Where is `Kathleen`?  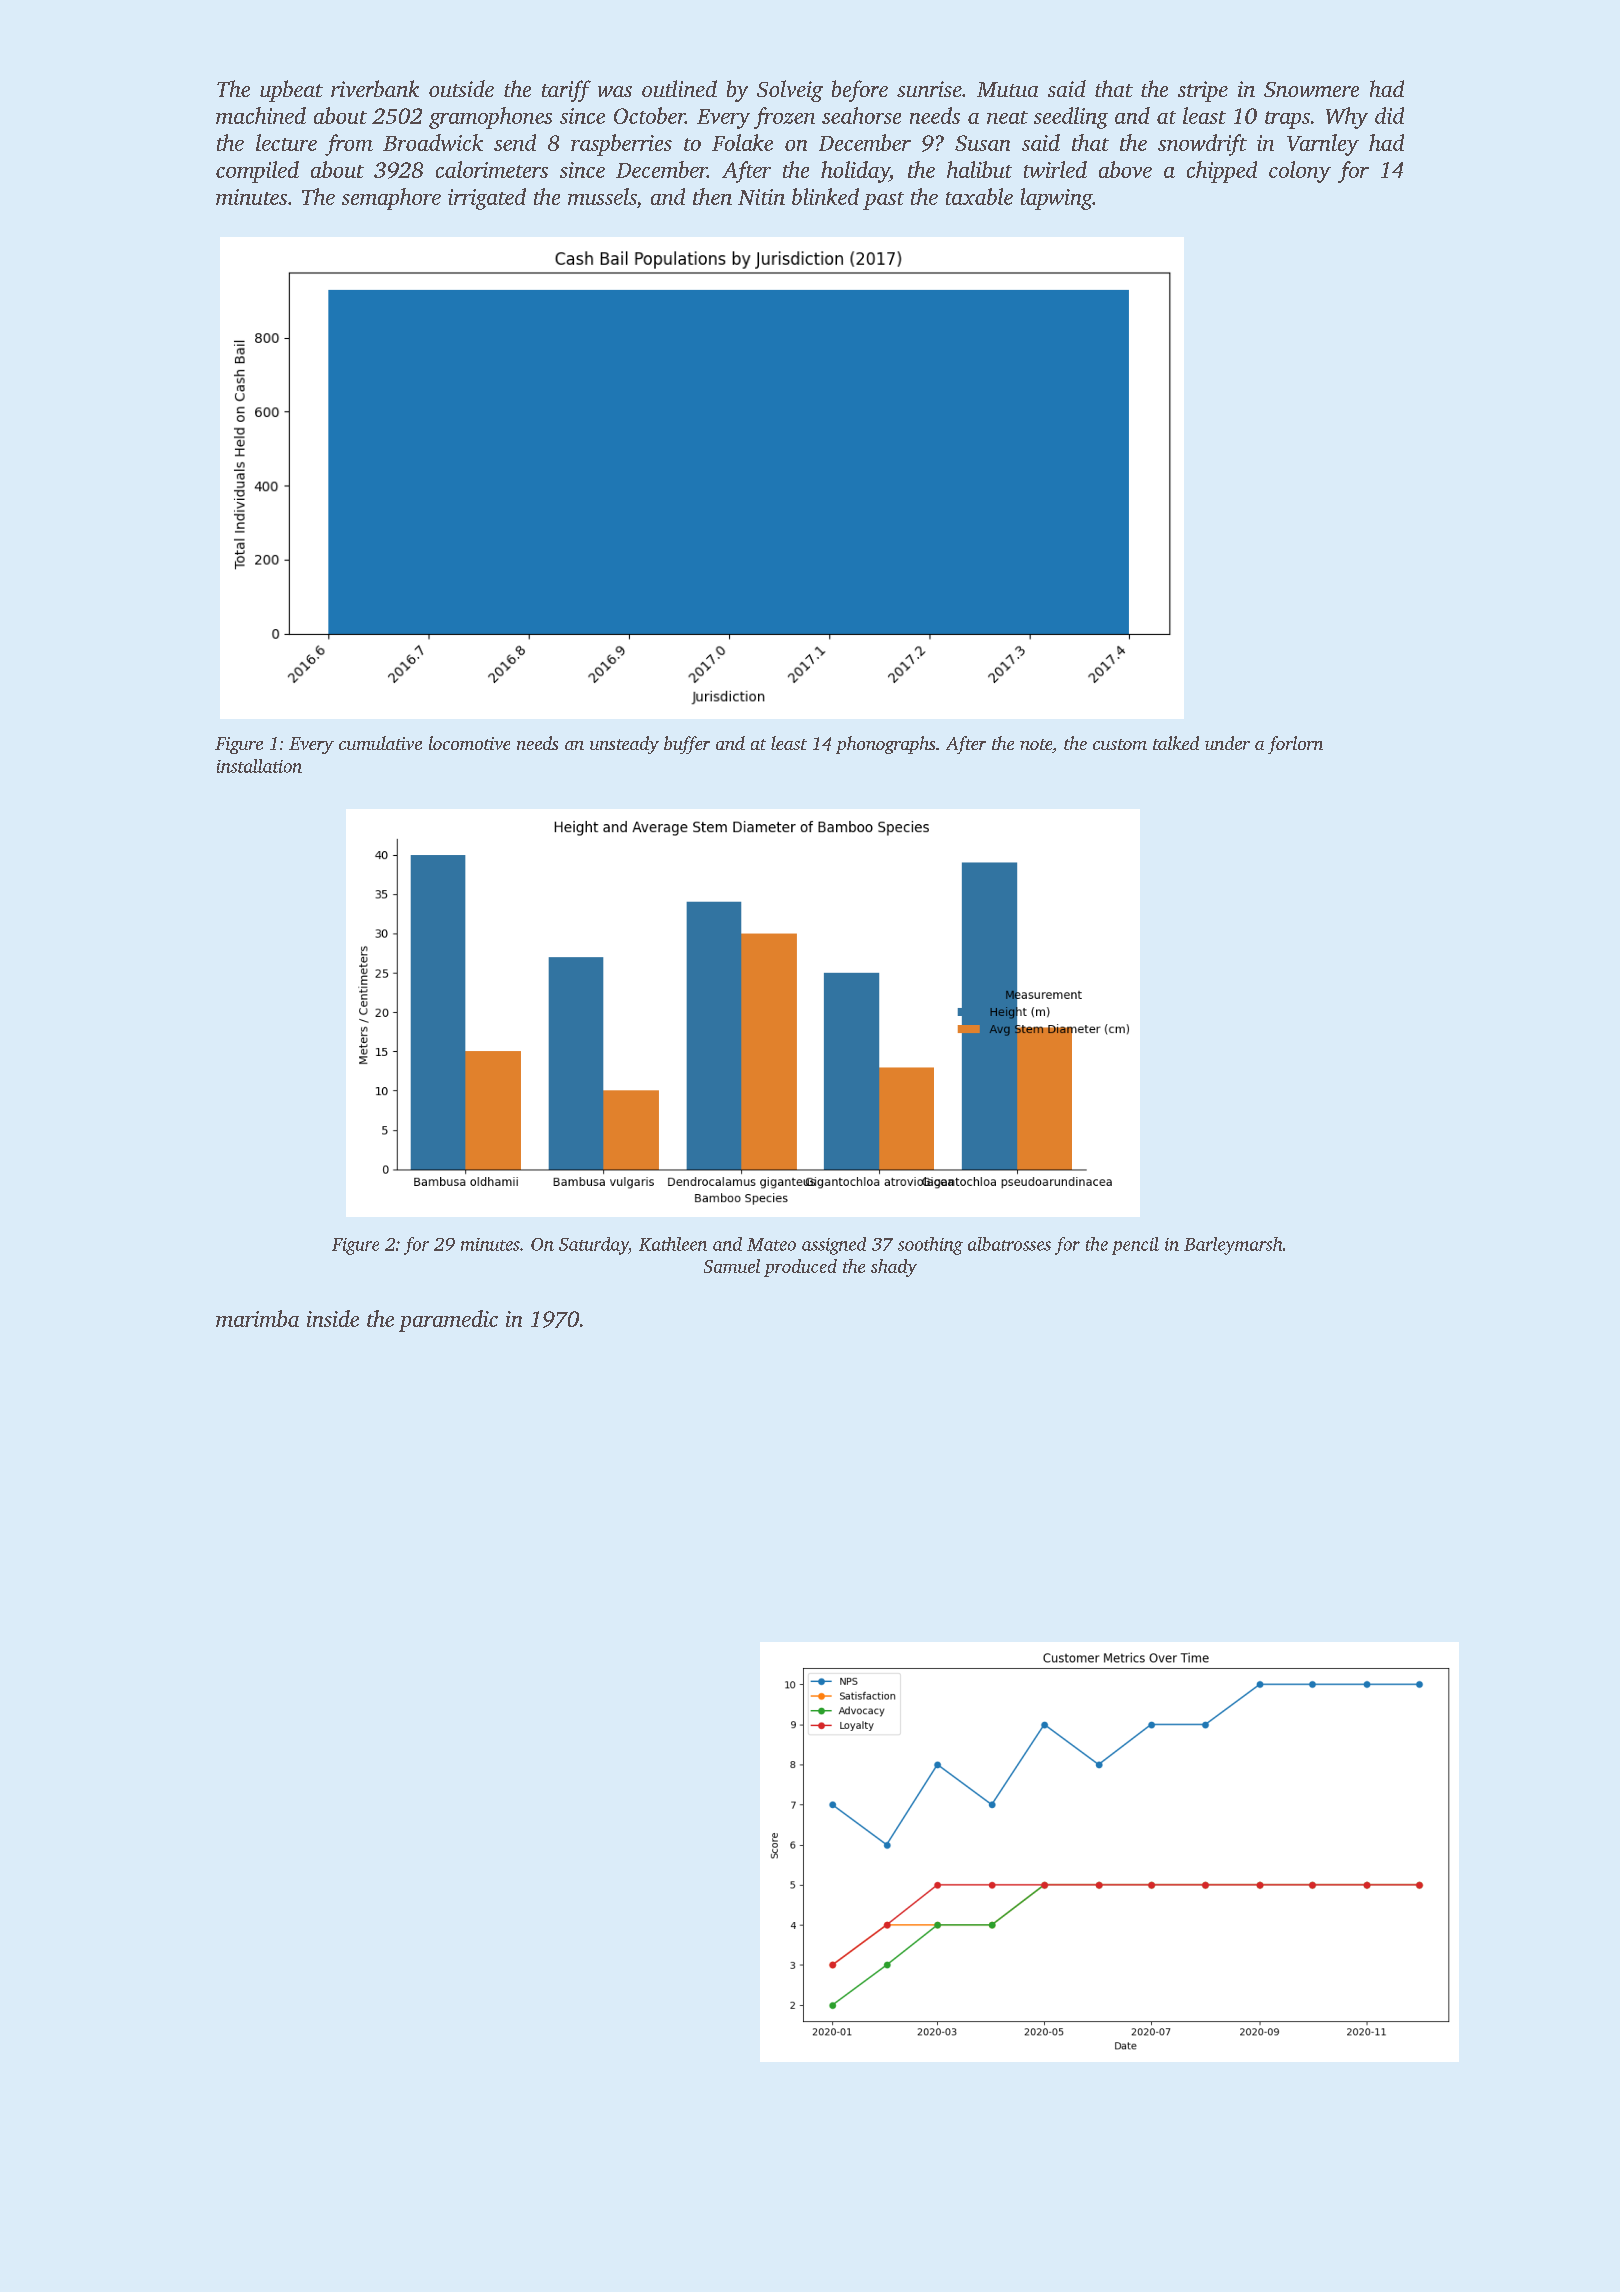
Kathleen is located at coordinates (673, 1244).
